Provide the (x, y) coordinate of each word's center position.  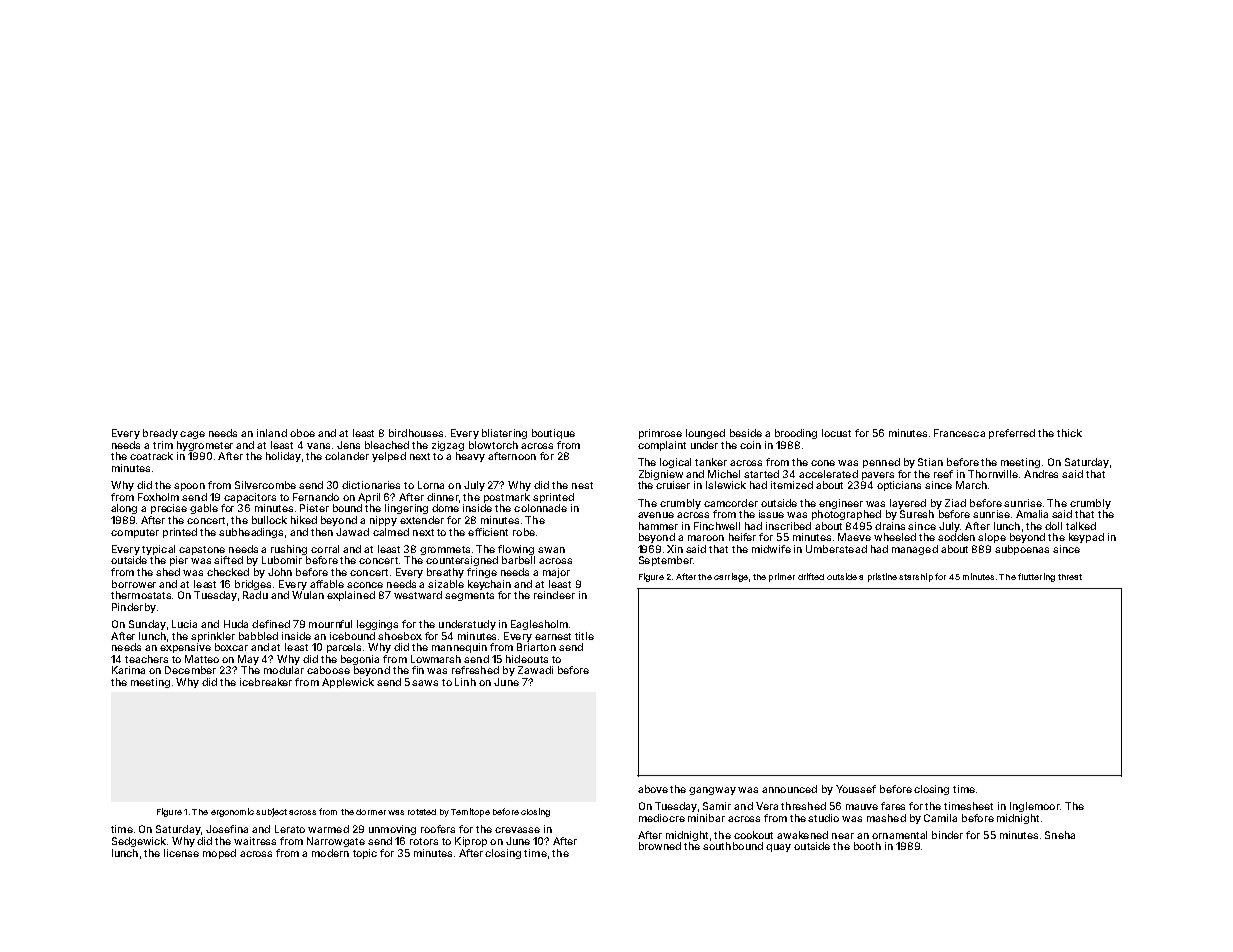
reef (943, 474)
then (322, 532)
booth (867, 846)
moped (219, 854)
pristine (882, 577)
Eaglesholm (539, 625)
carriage (731, 577)
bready (160, 434)
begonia (360, 660)
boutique (553, 434)
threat (1070, 577)
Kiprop (471, 842)
